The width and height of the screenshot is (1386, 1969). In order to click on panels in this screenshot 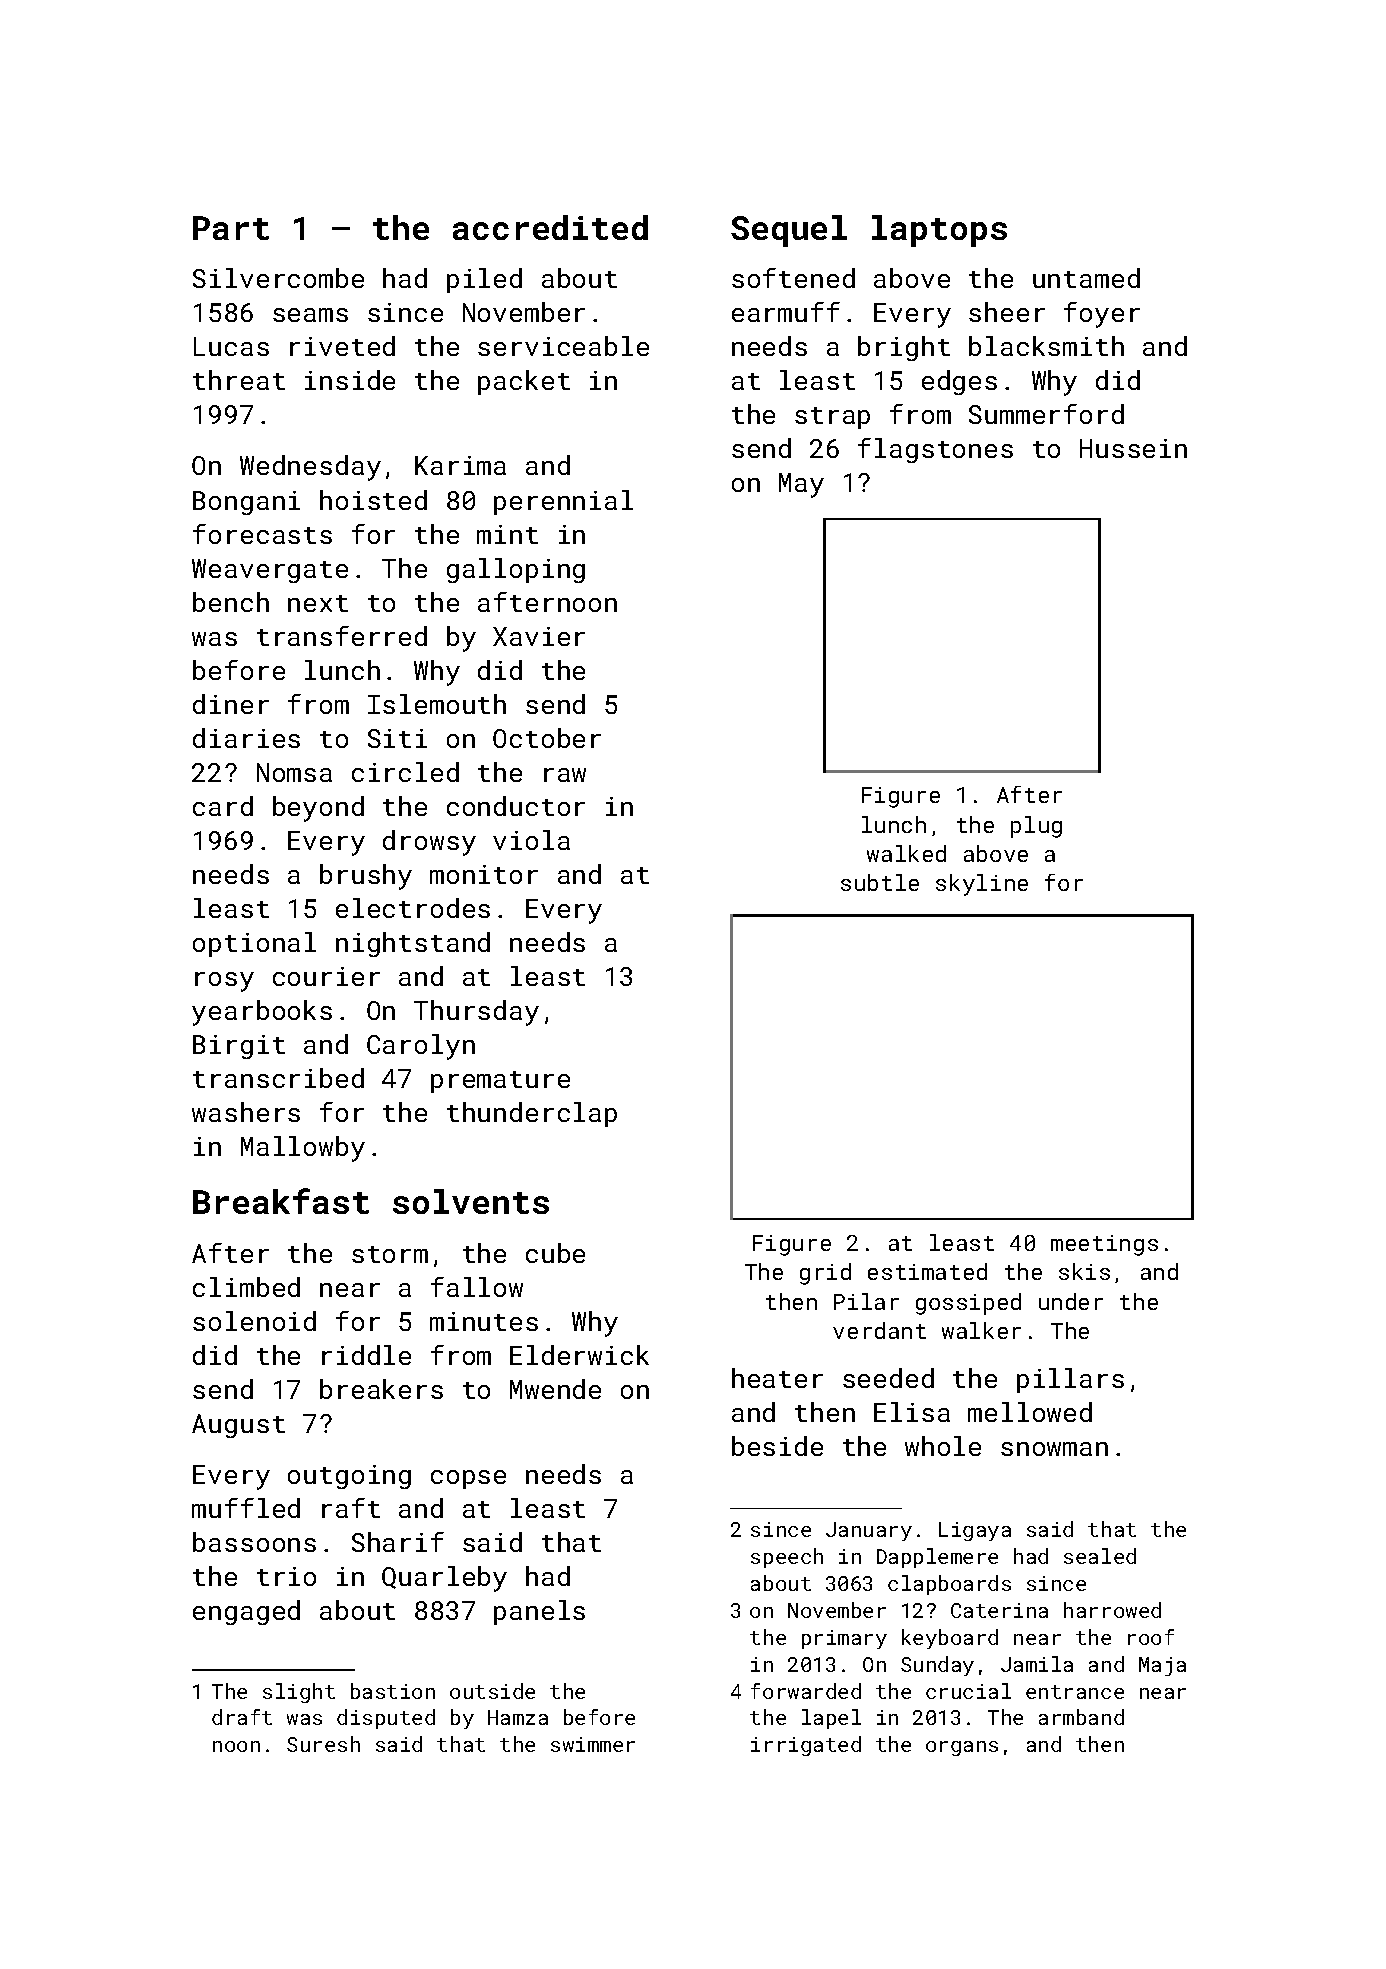, I will do `click(539, 1612)`.
